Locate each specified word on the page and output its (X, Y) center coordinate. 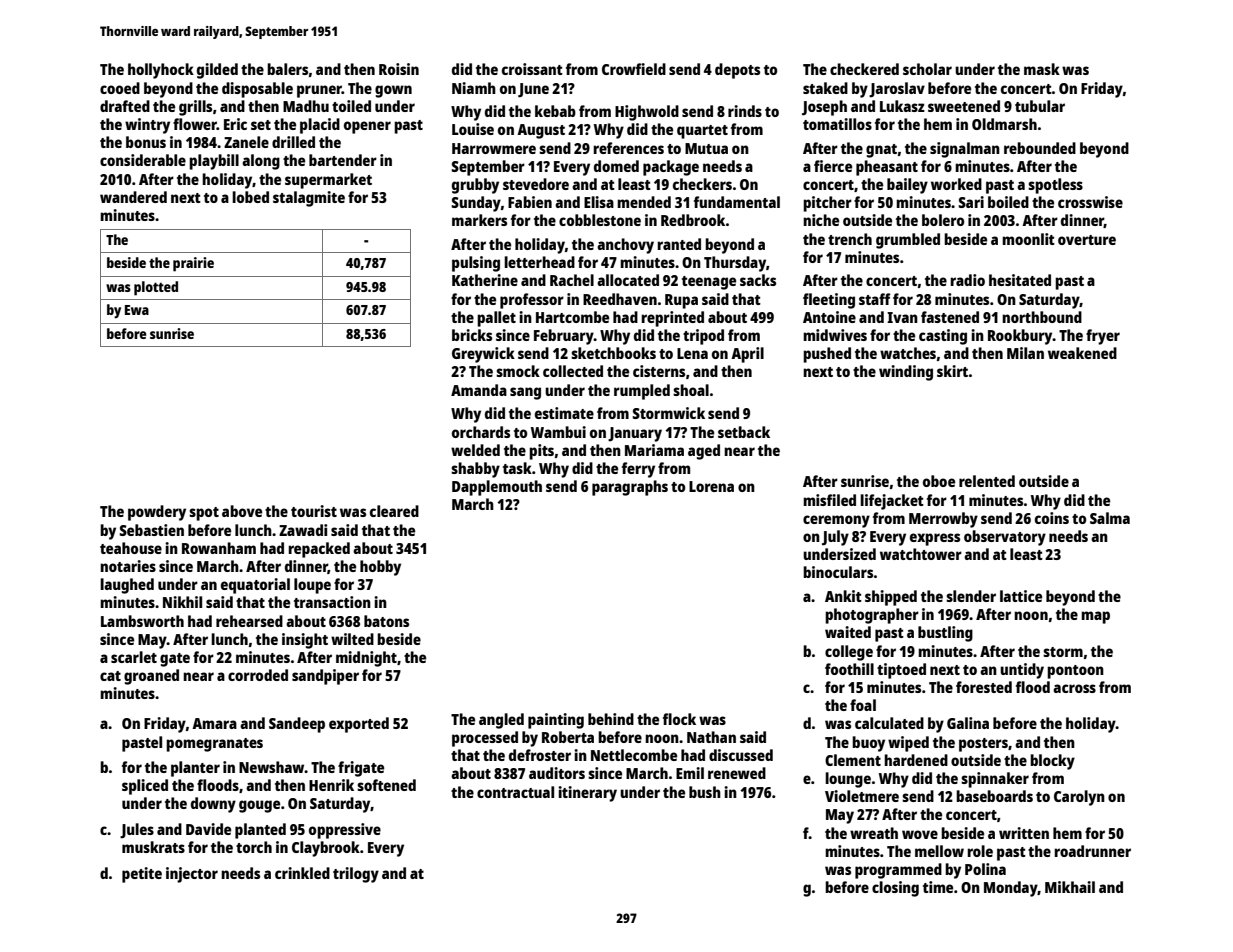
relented (987, 481)
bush (705, 792)
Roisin (399, 69)
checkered (864, 69)
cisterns (659, 371)
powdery (157, 513)
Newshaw (272, 767)
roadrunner (1092, 851)
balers (287, 69)
